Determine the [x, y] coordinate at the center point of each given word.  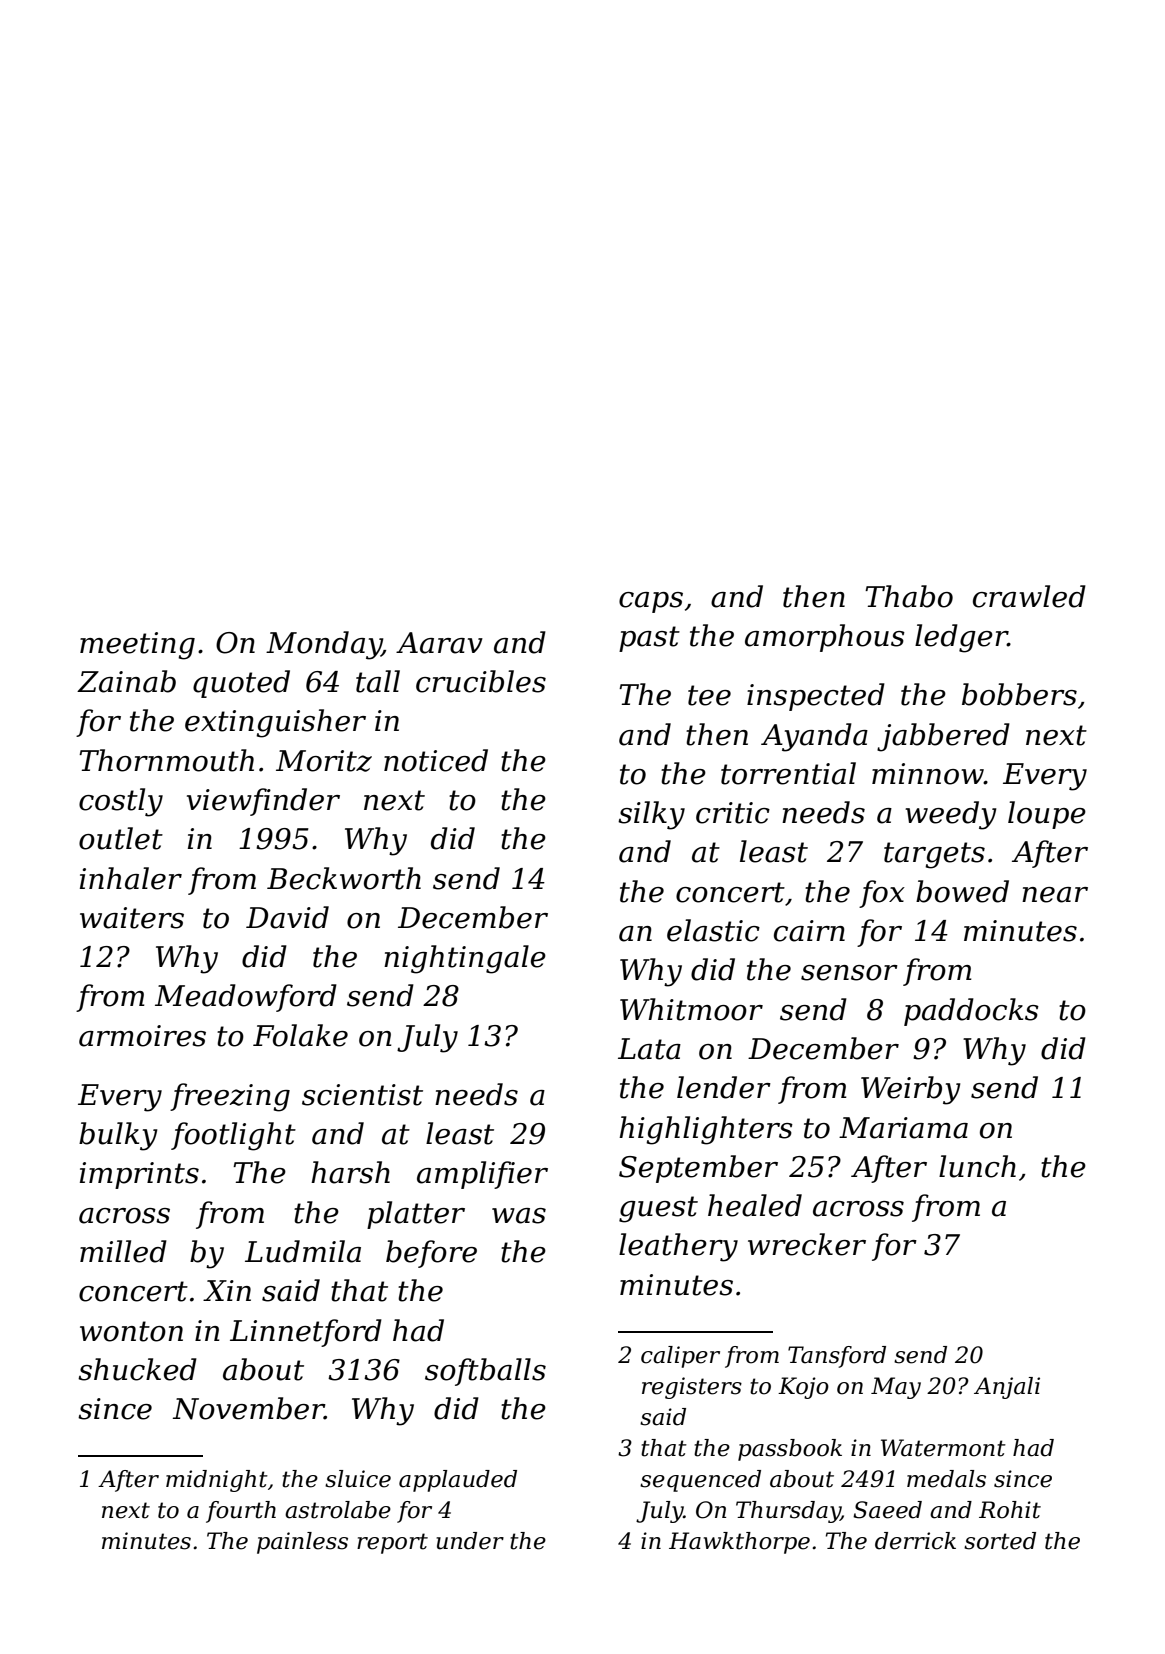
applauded [458, 1481]
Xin [227, 1290]
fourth [241, 1512]
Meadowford [246, 998]
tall [378, 681]
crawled [1029, 596]
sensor [849, 973]
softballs [485, 1372]
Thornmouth [166, 760]
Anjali [1007, 1388]
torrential [788, 773]
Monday [324, 645]
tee [709, 695]
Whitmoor [691, 1009]
